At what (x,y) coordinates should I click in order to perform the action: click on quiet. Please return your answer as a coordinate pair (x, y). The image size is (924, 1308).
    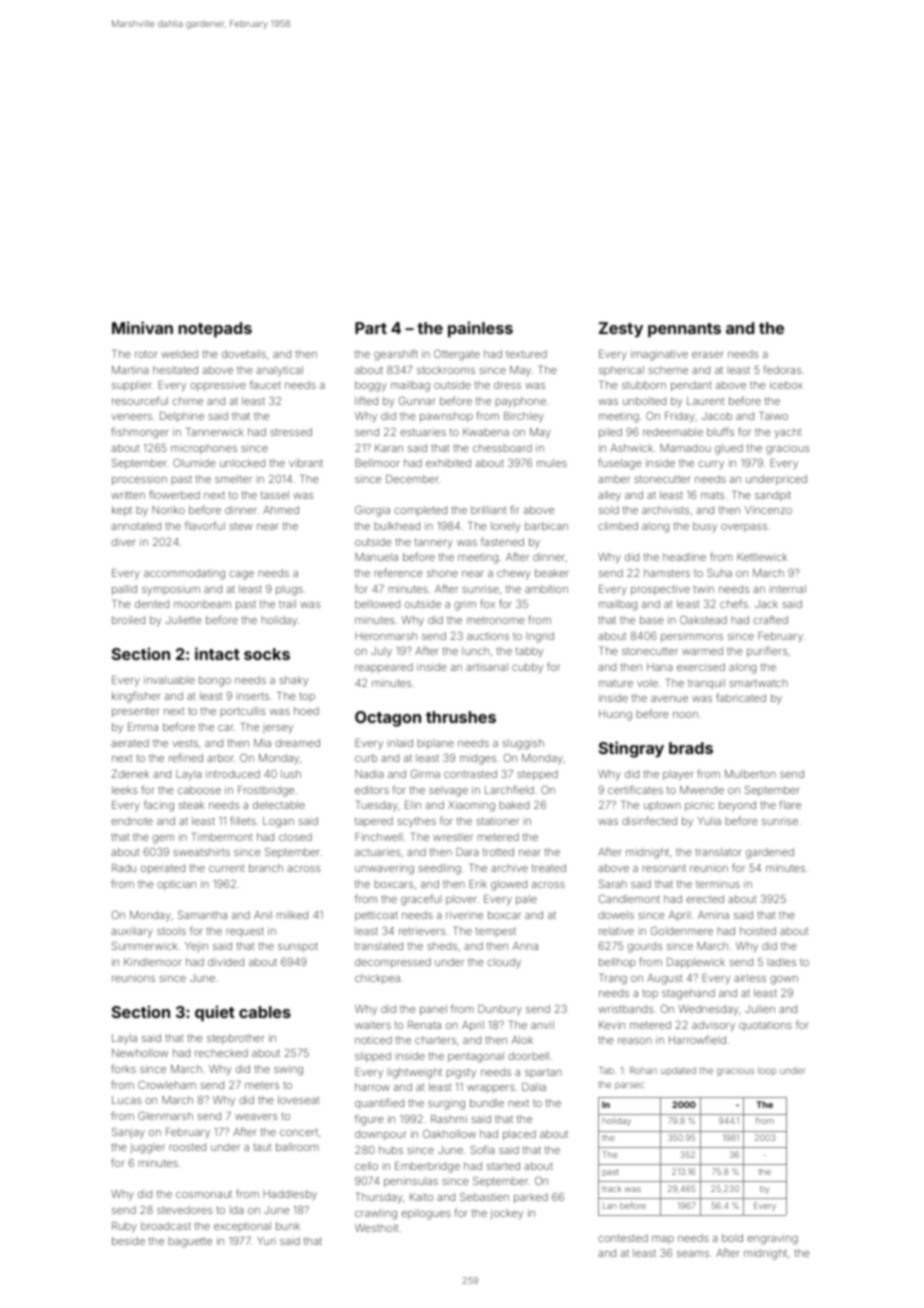
    Looking at the image, I should click on (215, 1013).
